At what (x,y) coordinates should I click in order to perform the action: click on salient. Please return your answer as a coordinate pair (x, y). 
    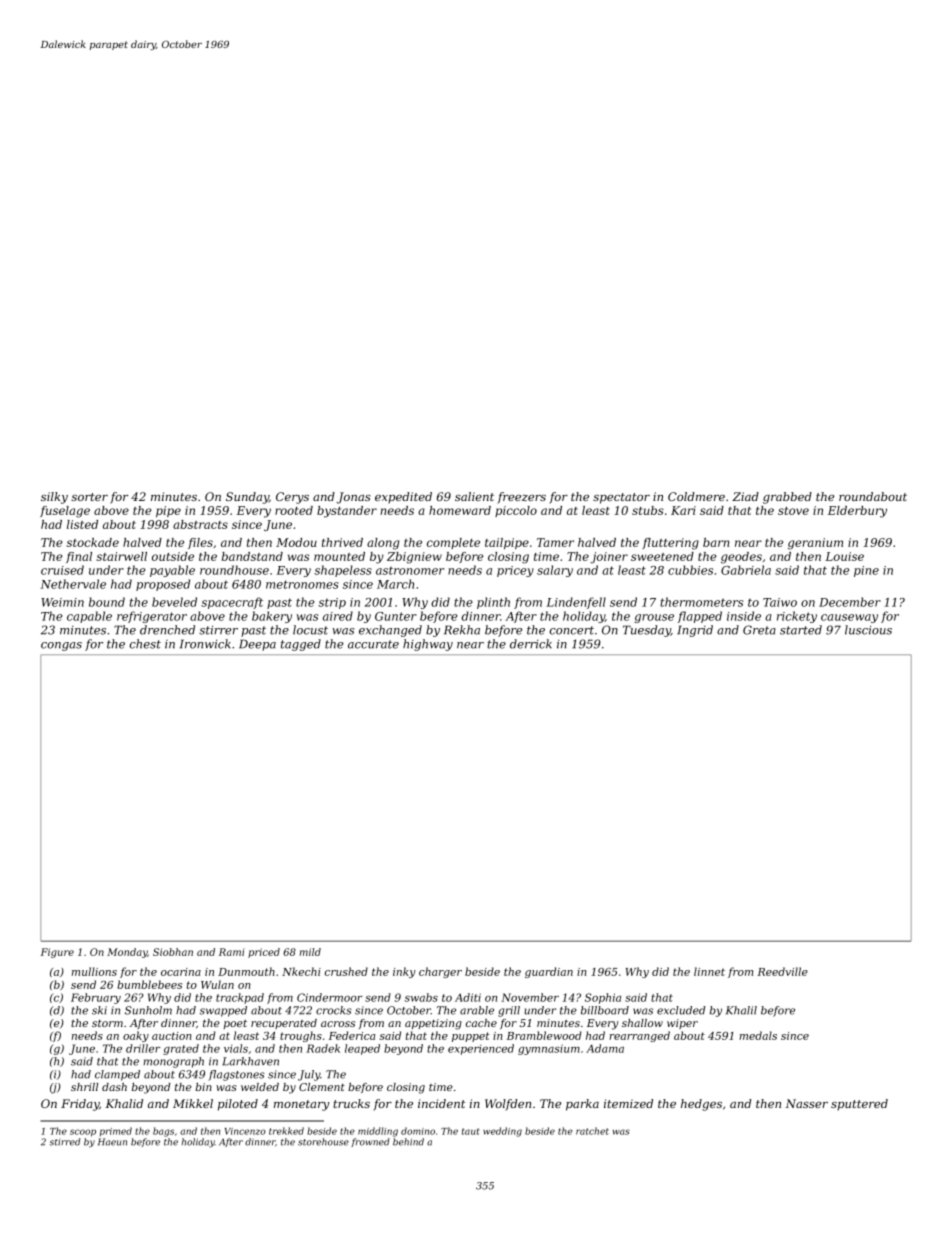
    Looking at the image, I should click on (474, 496).
